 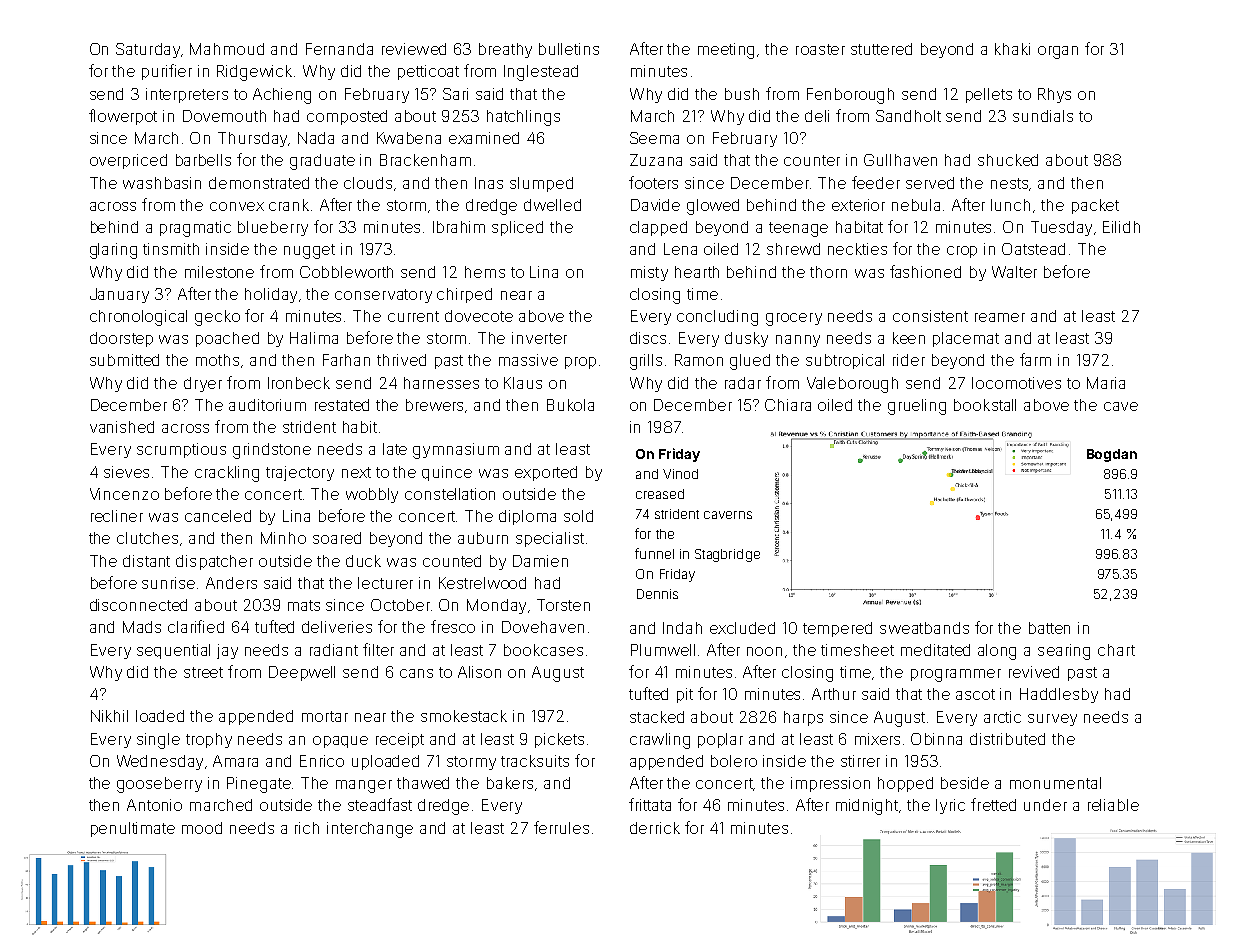 What do you see at coordinates (950, 806) in the screenshot?
I see `lyric` at bounding box center [950, 806].
